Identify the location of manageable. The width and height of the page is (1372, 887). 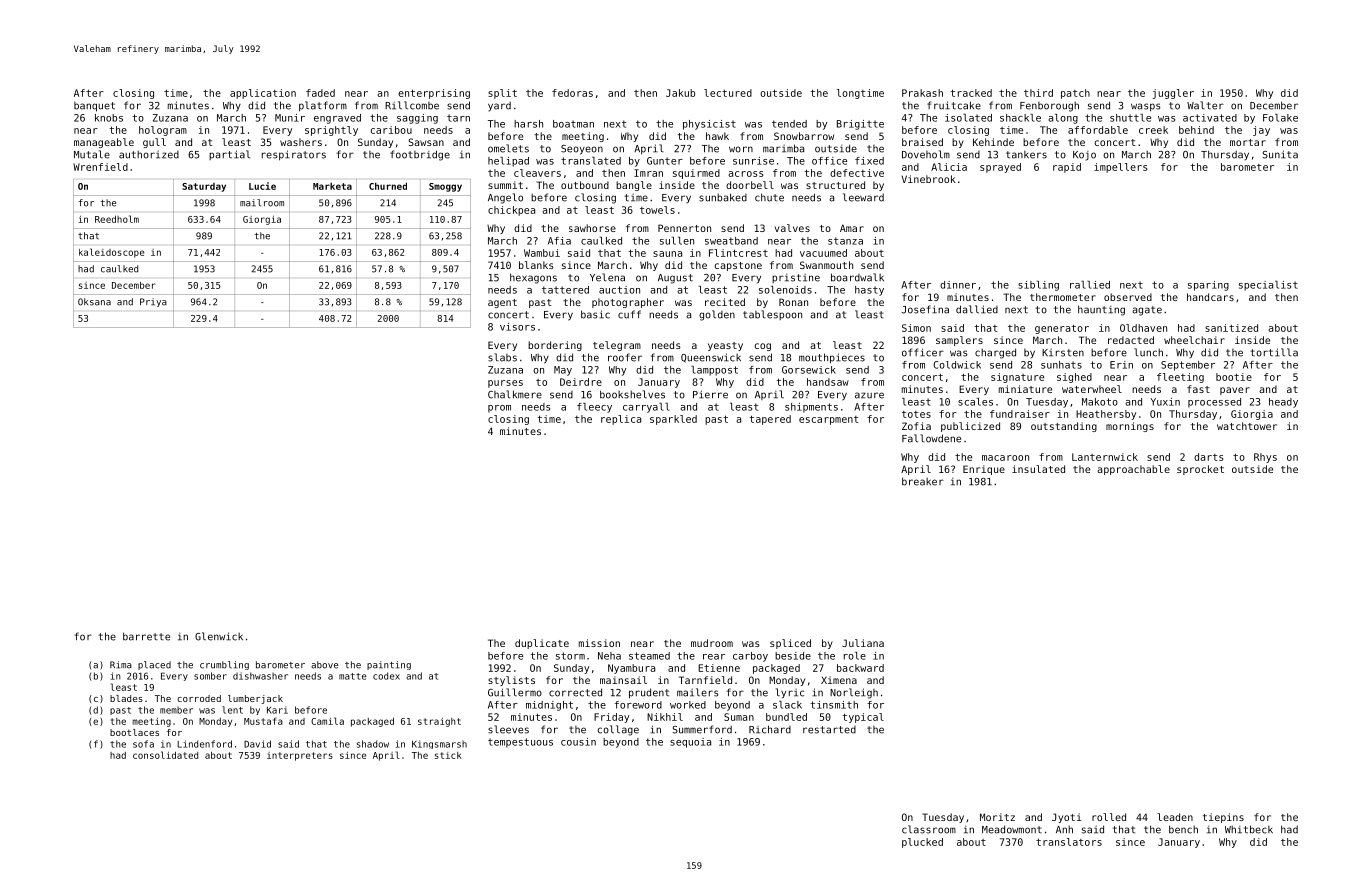
(104, 143).
